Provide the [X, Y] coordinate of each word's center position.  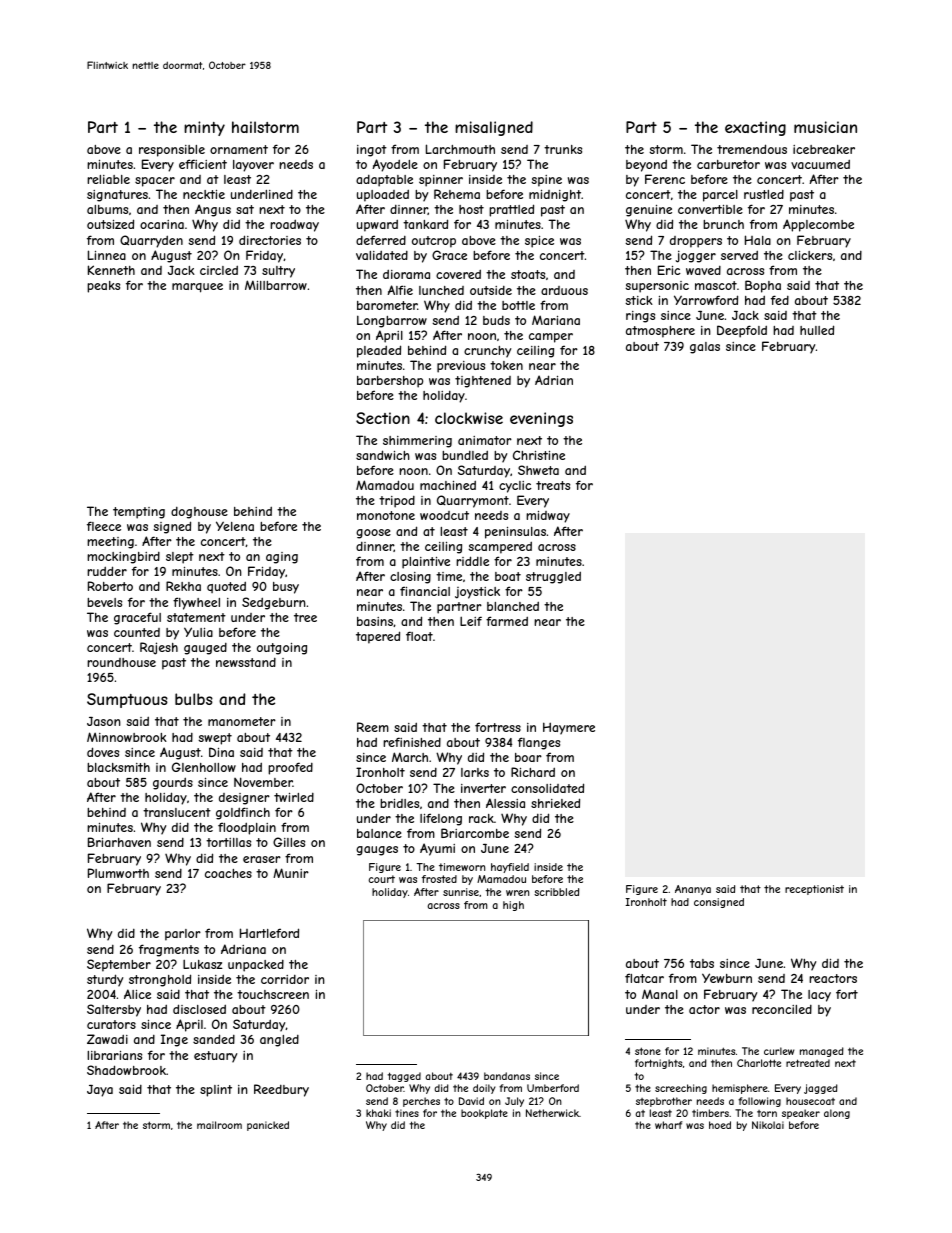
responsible [172, 151]
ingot [372, 151]
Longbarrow [392, 321]
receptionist [814, 890]
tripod [397, 502]
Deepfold [742, 331]
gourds [173, 783]
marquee [197, 288]
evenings [541, 419]
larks [475, 772]
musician [825, 127]
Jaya [100, 1091]
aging [282, 558]
